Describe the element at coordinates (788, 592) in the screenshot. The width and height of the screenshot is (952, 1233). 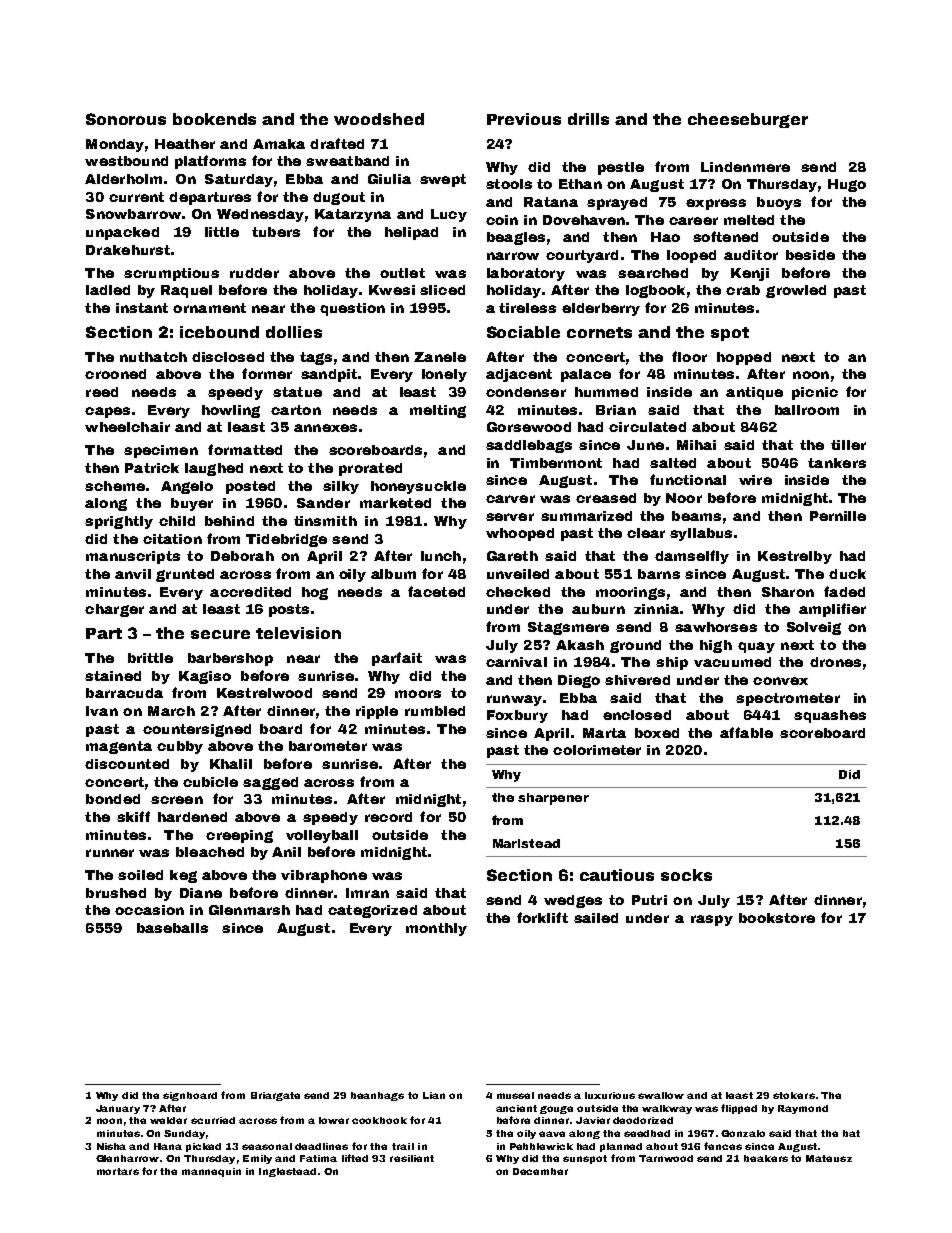
I see `Sharon` at that location.
